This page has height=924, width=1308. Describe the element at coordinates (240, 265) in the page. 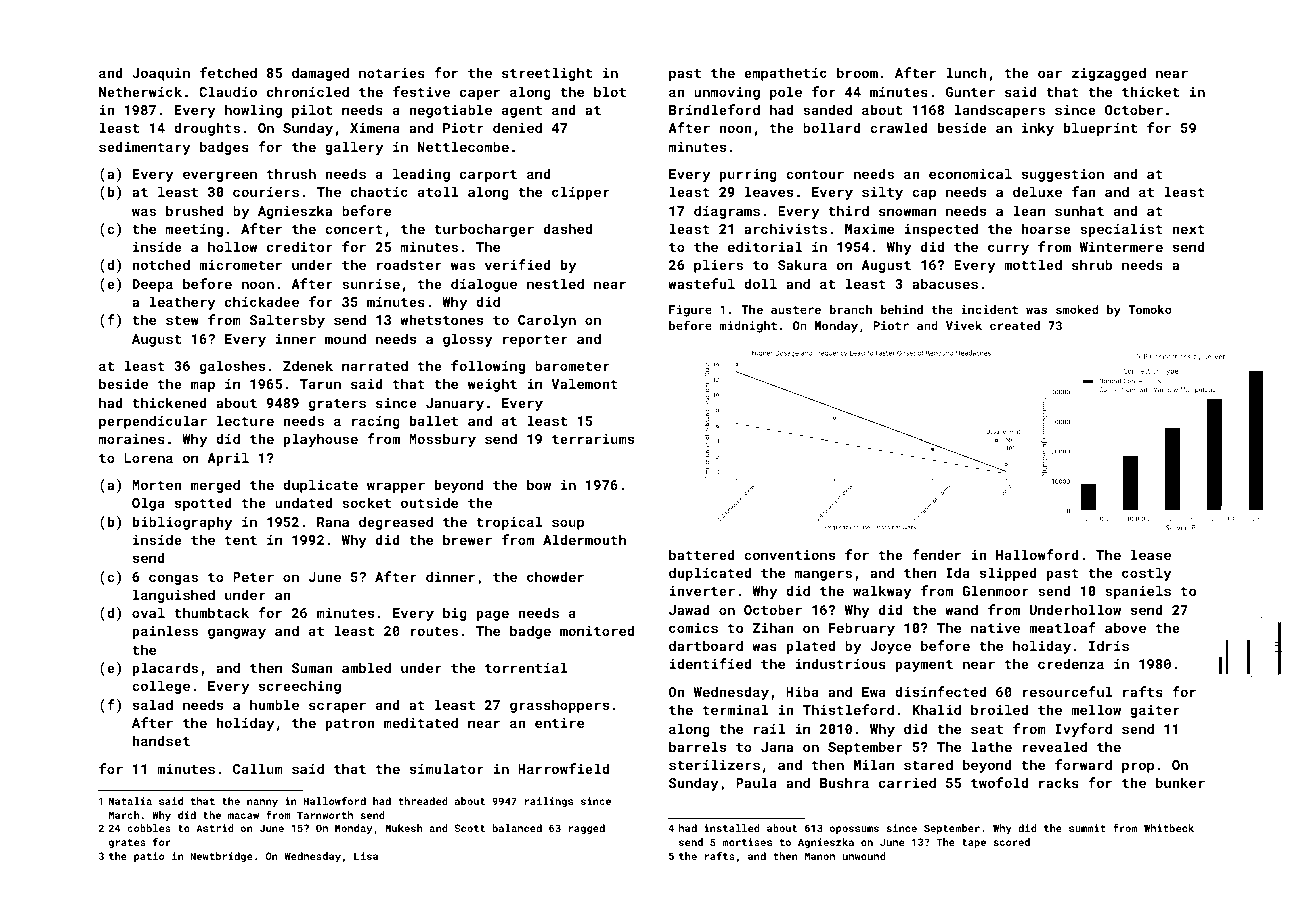

I see `micrometer` at that location.
